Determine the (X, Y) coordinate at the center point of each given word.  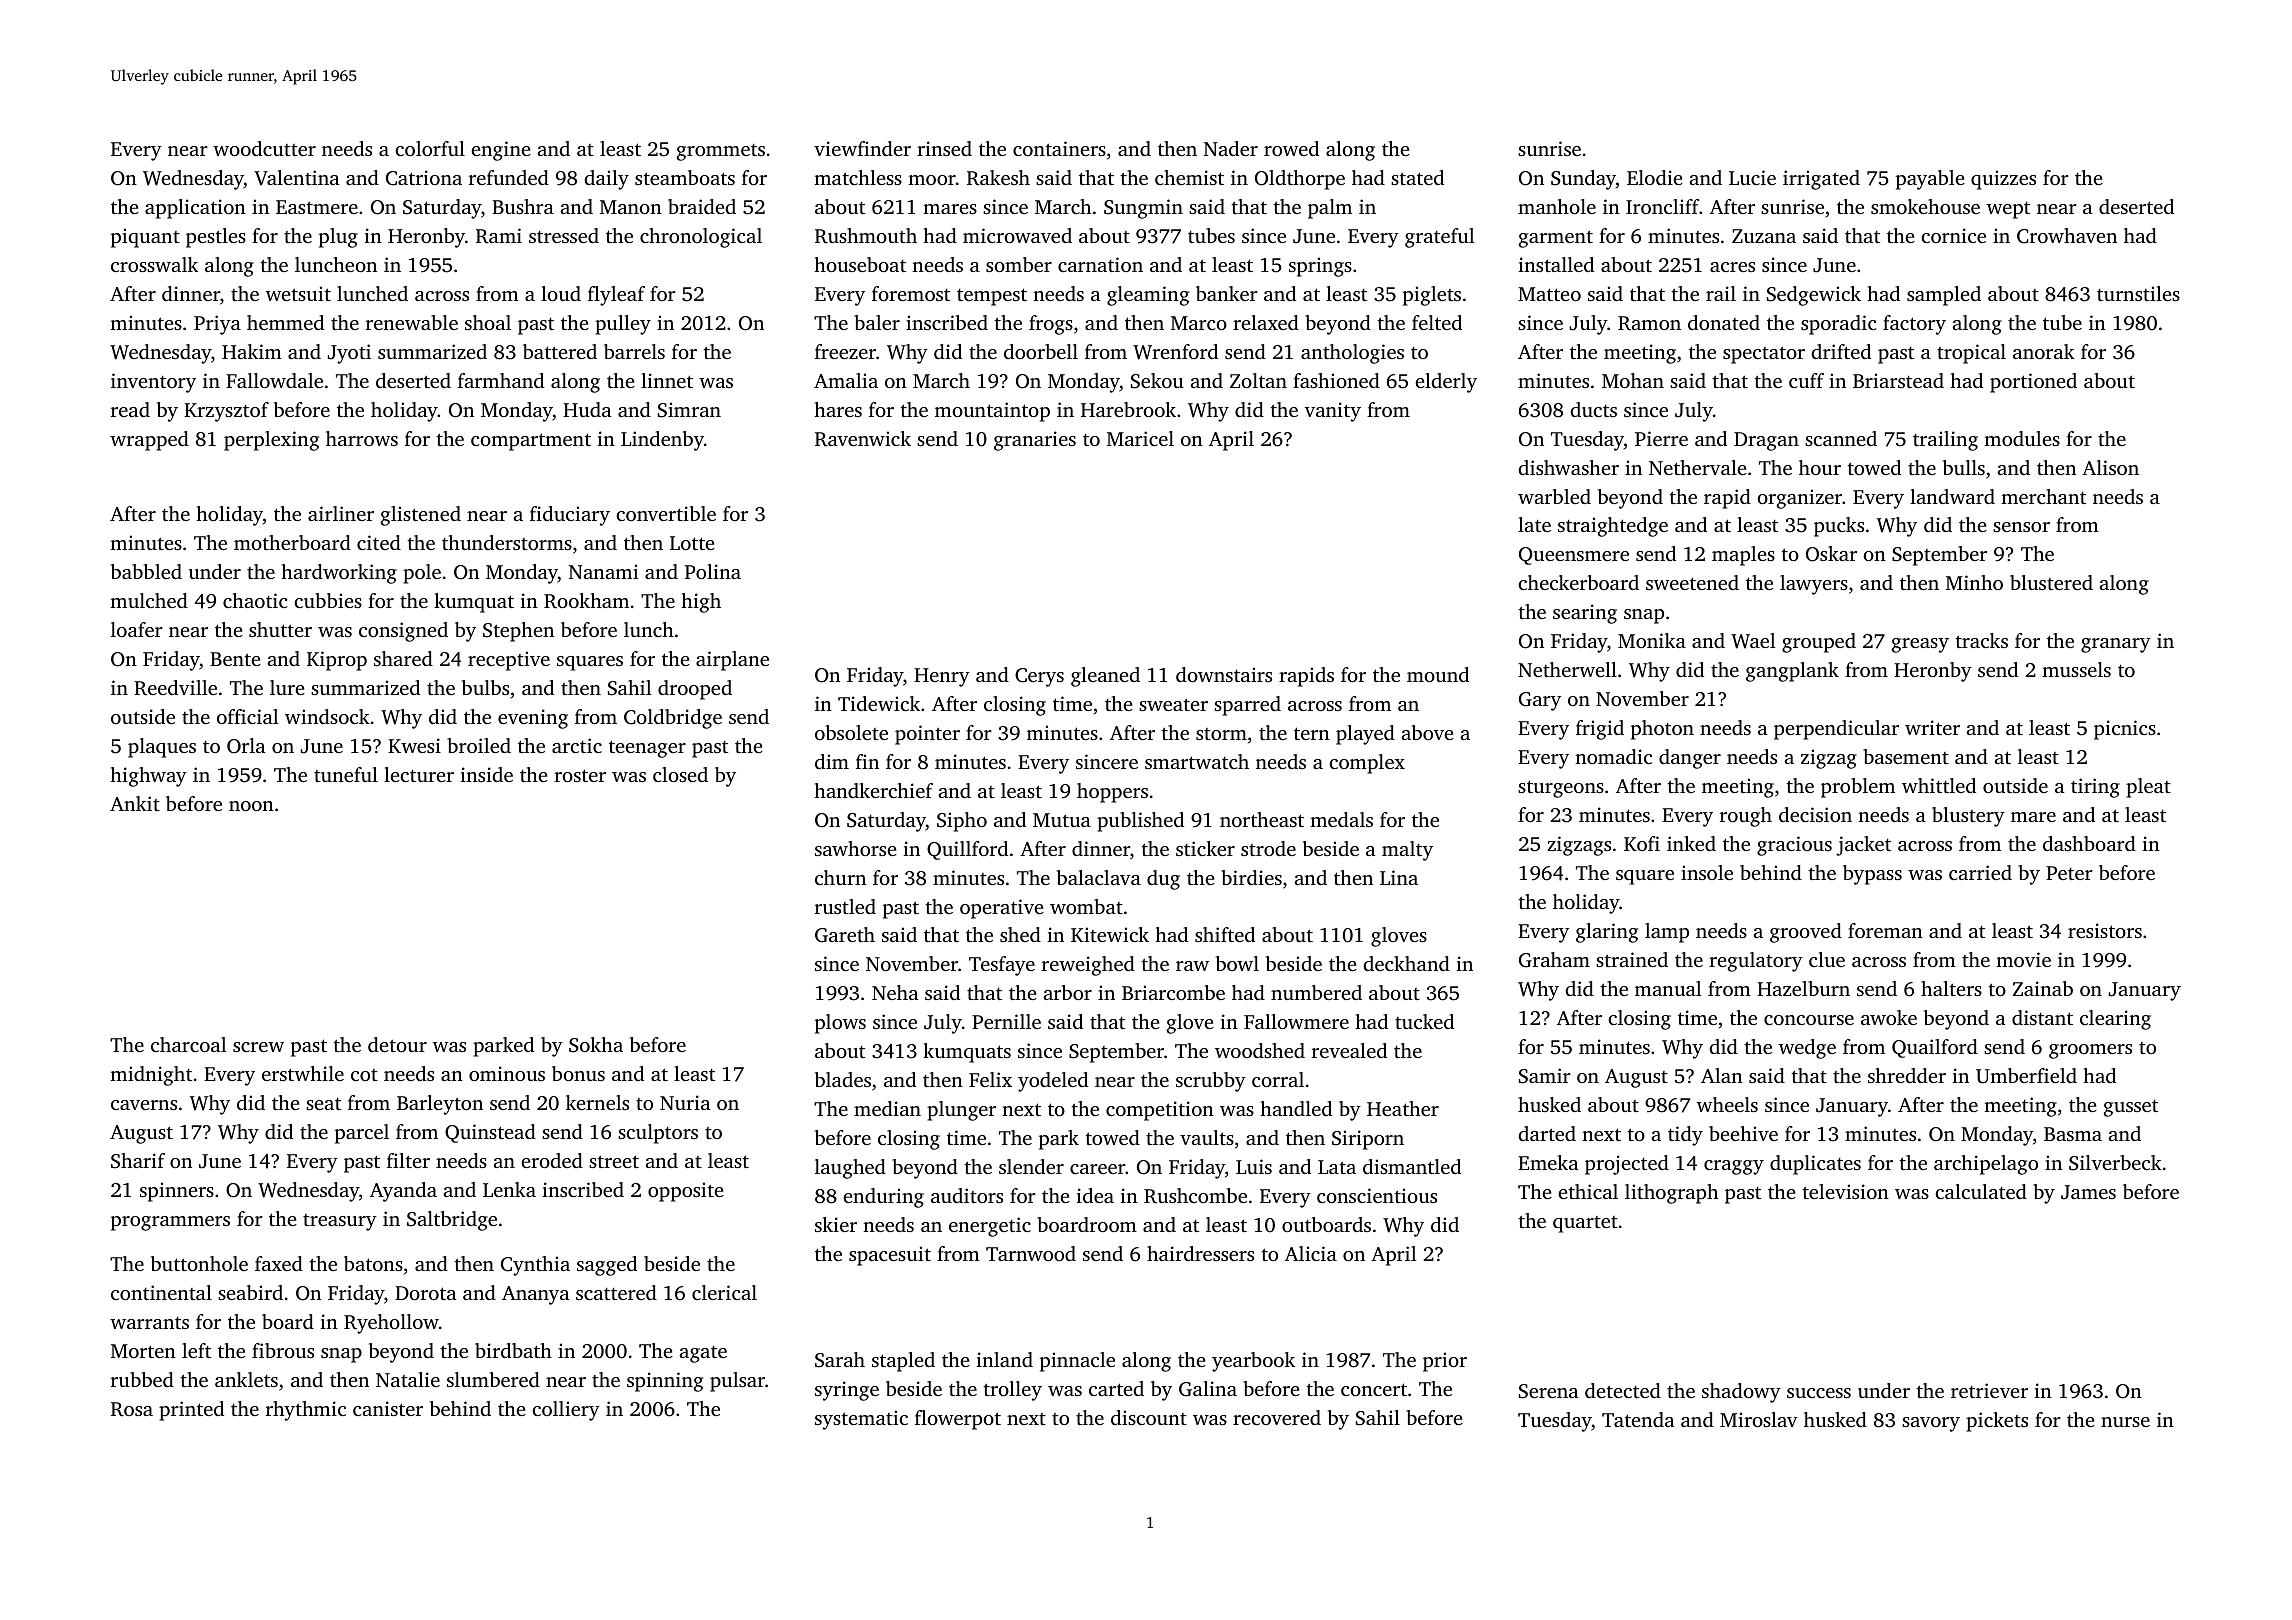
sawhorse (856, 848)
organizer (1799, 499)
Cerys (1039, 677)
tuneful (346, 774)
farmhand (501, 380)
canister (388, 1408)
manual (1668, 988)
